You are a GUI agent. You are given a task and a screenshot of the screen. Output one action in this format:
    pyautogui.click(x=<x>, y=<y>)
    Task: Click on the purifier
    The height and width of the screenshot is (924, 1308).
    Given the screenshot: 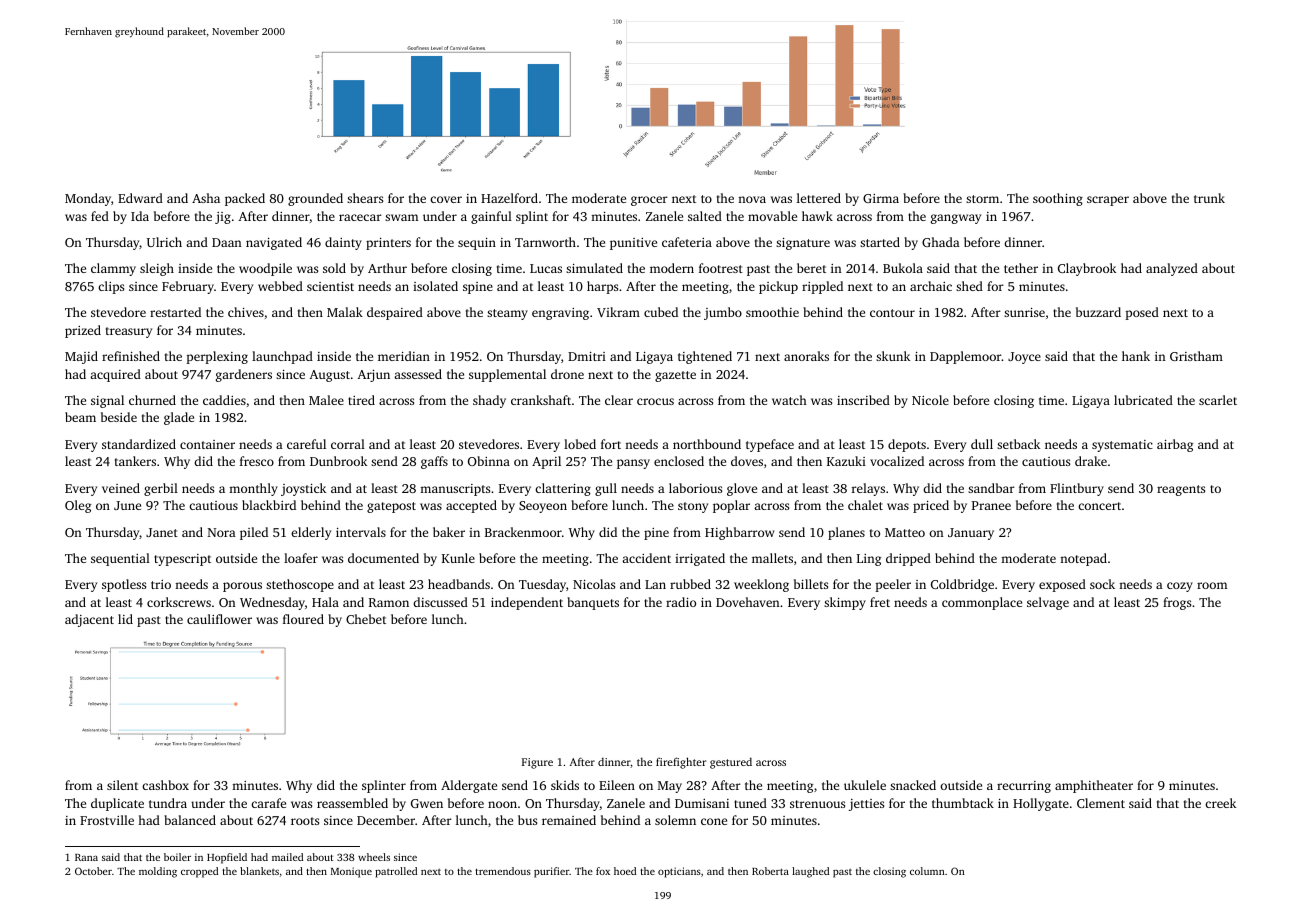 What is the action you would take?
    pyautogui.click(x=552, y=872)
